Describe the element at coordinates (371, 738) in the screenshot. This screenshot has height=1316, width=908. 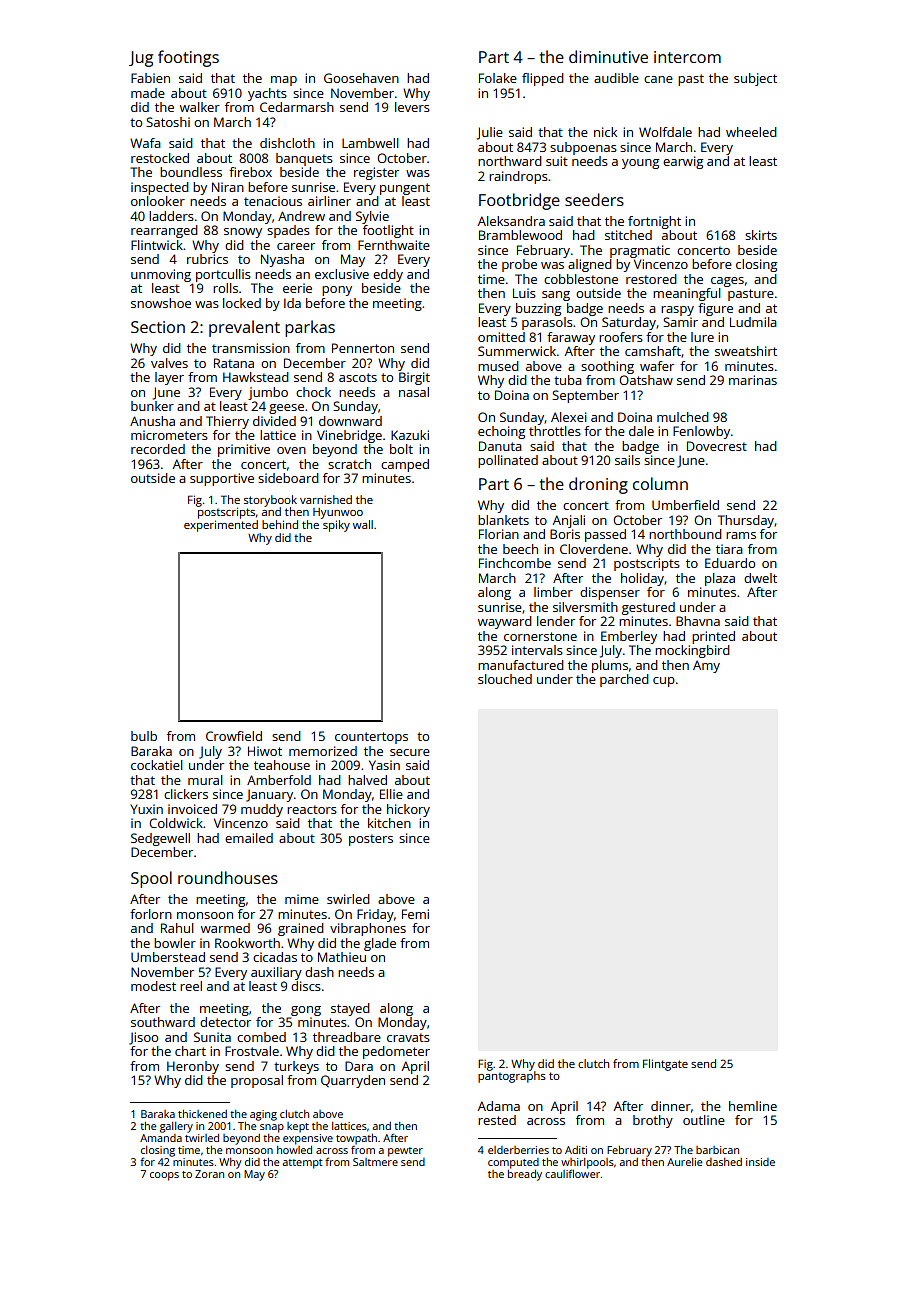
I see `countertops` at that location.
